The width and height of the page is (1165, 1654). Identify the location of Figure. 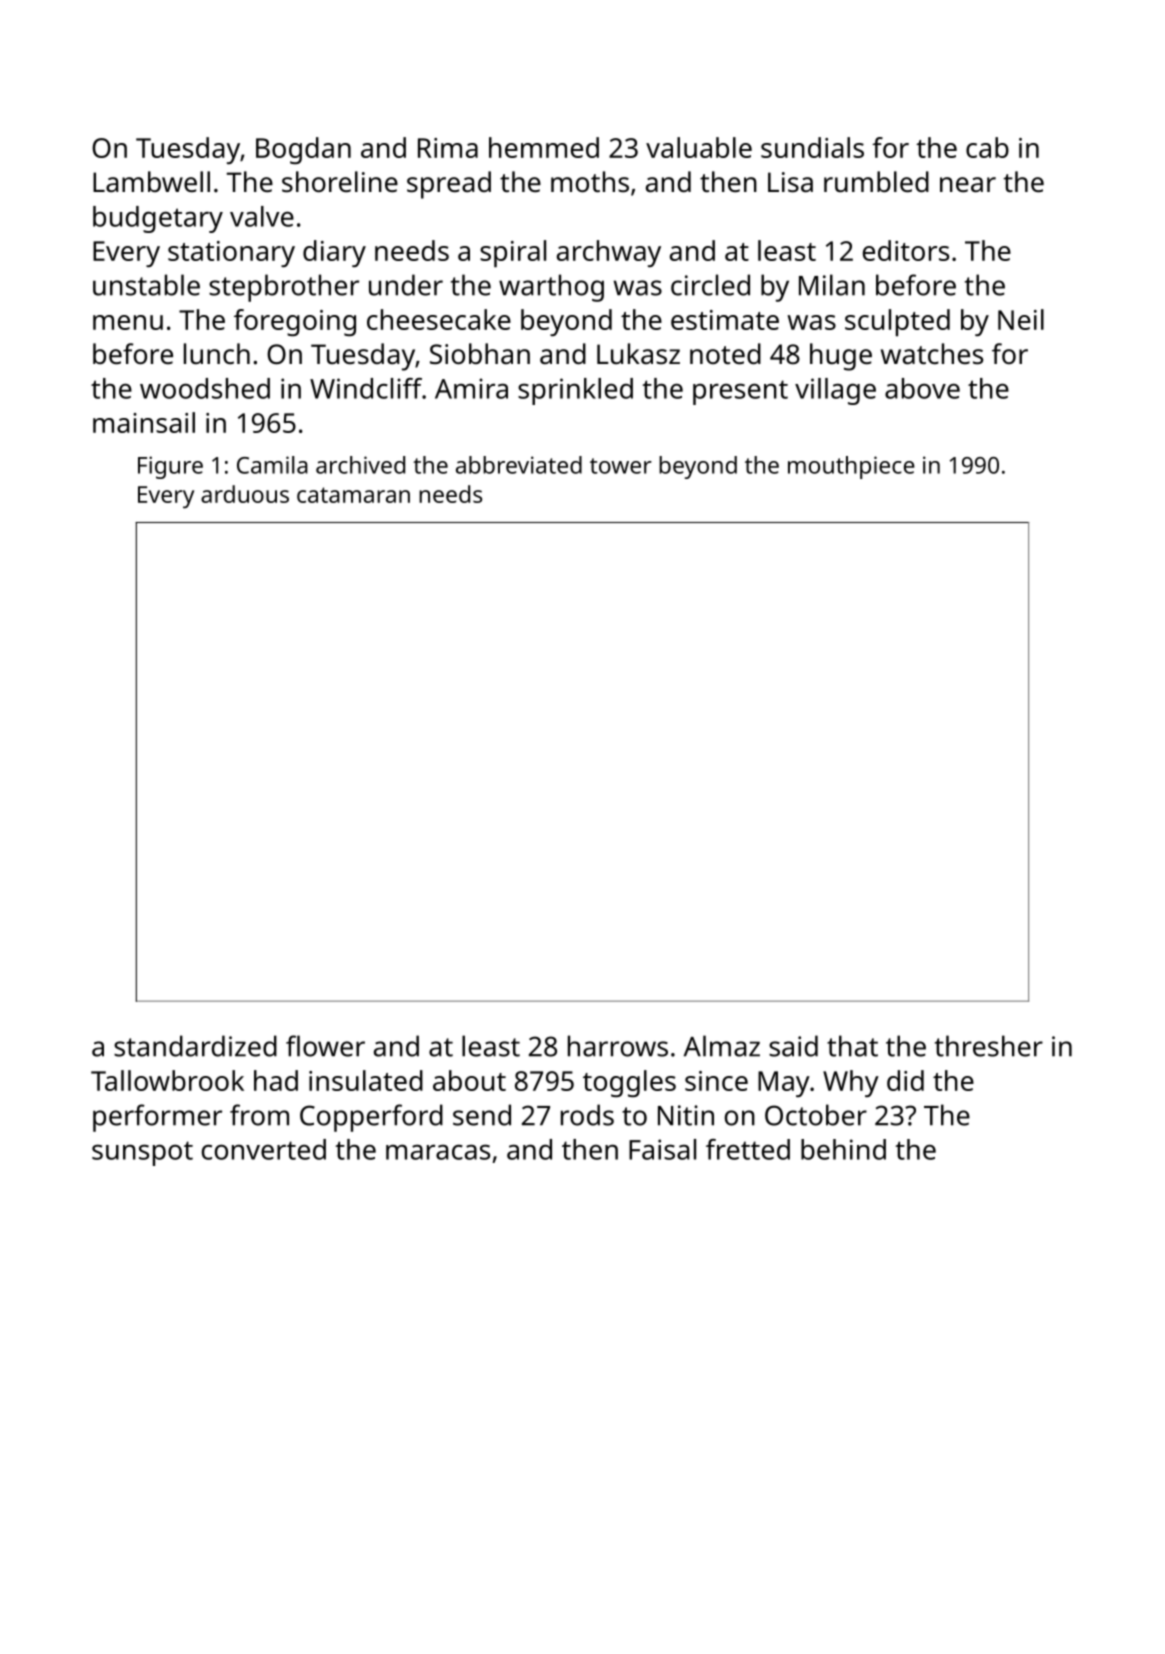
(170, 467).
